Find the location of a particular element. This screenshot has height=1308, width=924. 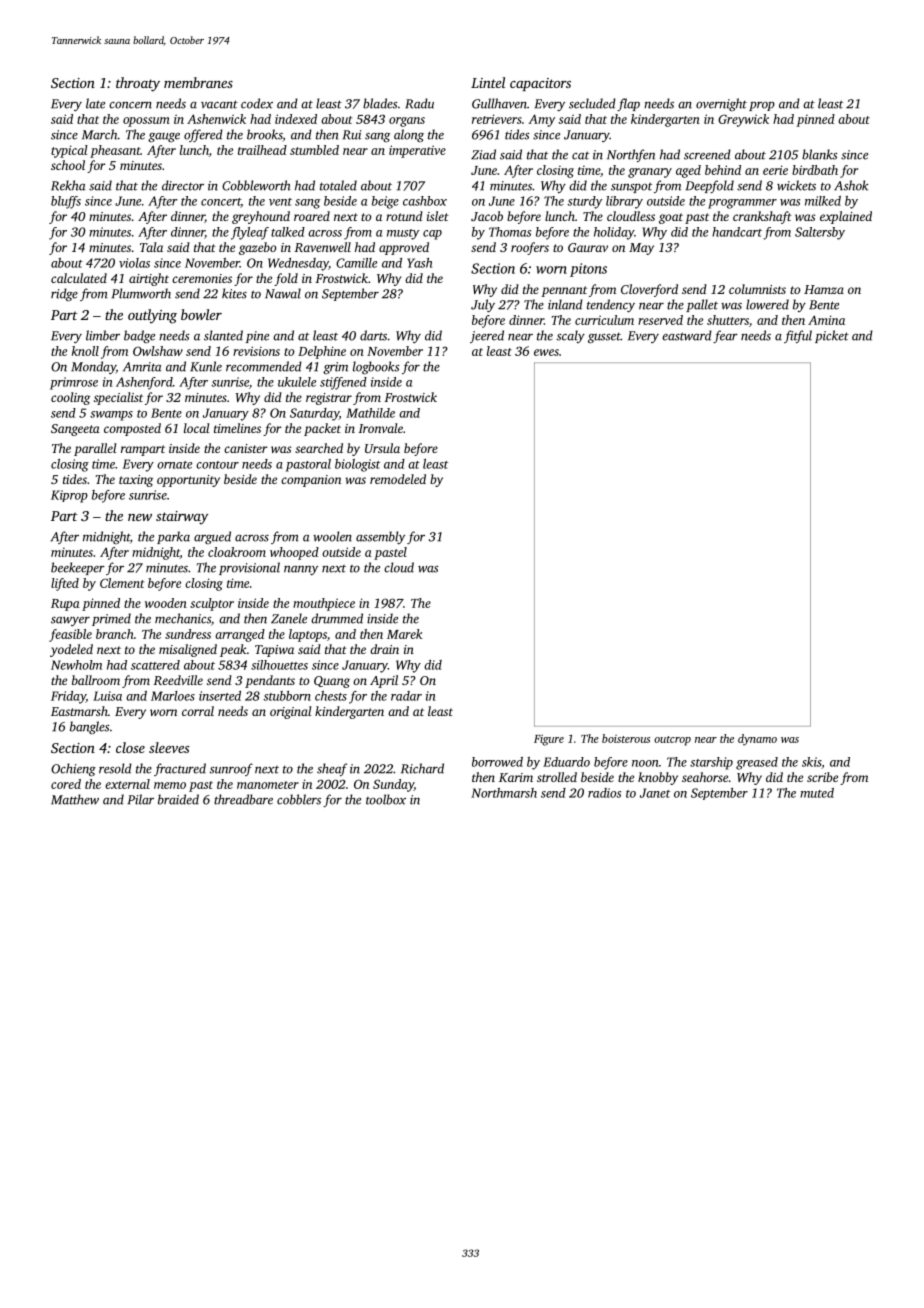

bluffs is located at coordinates (66, 202).
